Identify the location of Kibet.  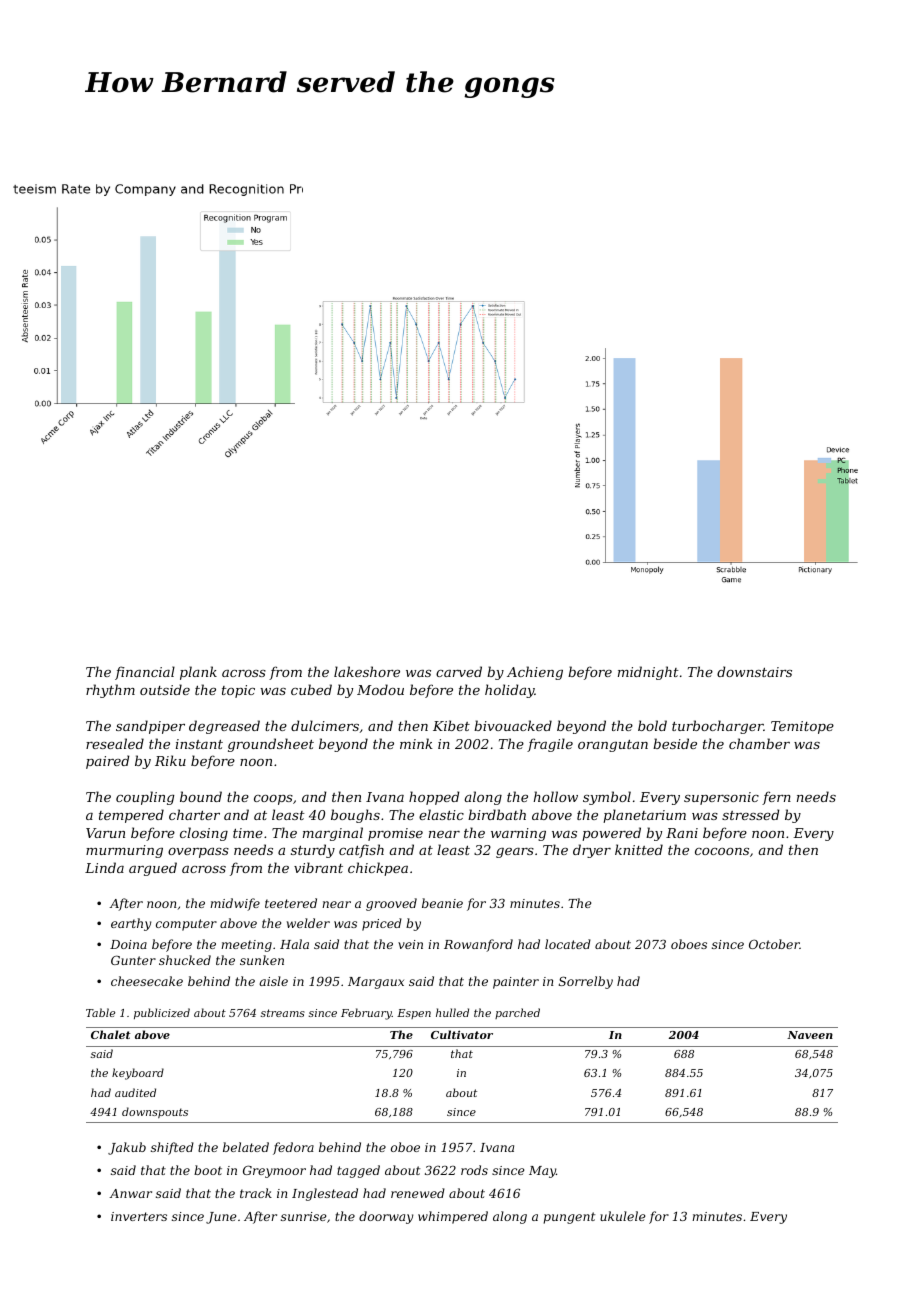
(451, 725).
